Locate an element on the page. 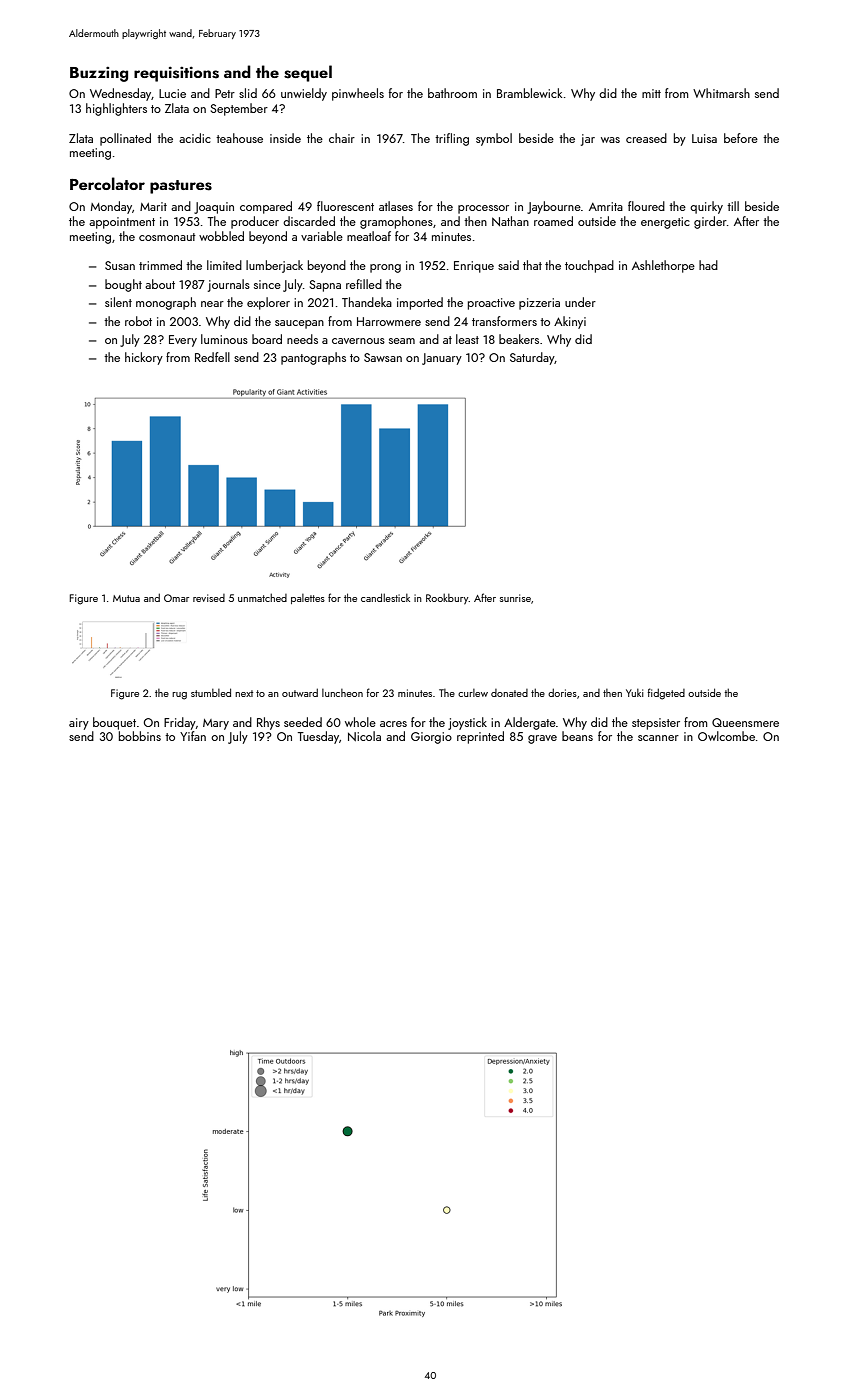 This page has width=849, height=1400. Yifan is located at coordinates (193, 736).
